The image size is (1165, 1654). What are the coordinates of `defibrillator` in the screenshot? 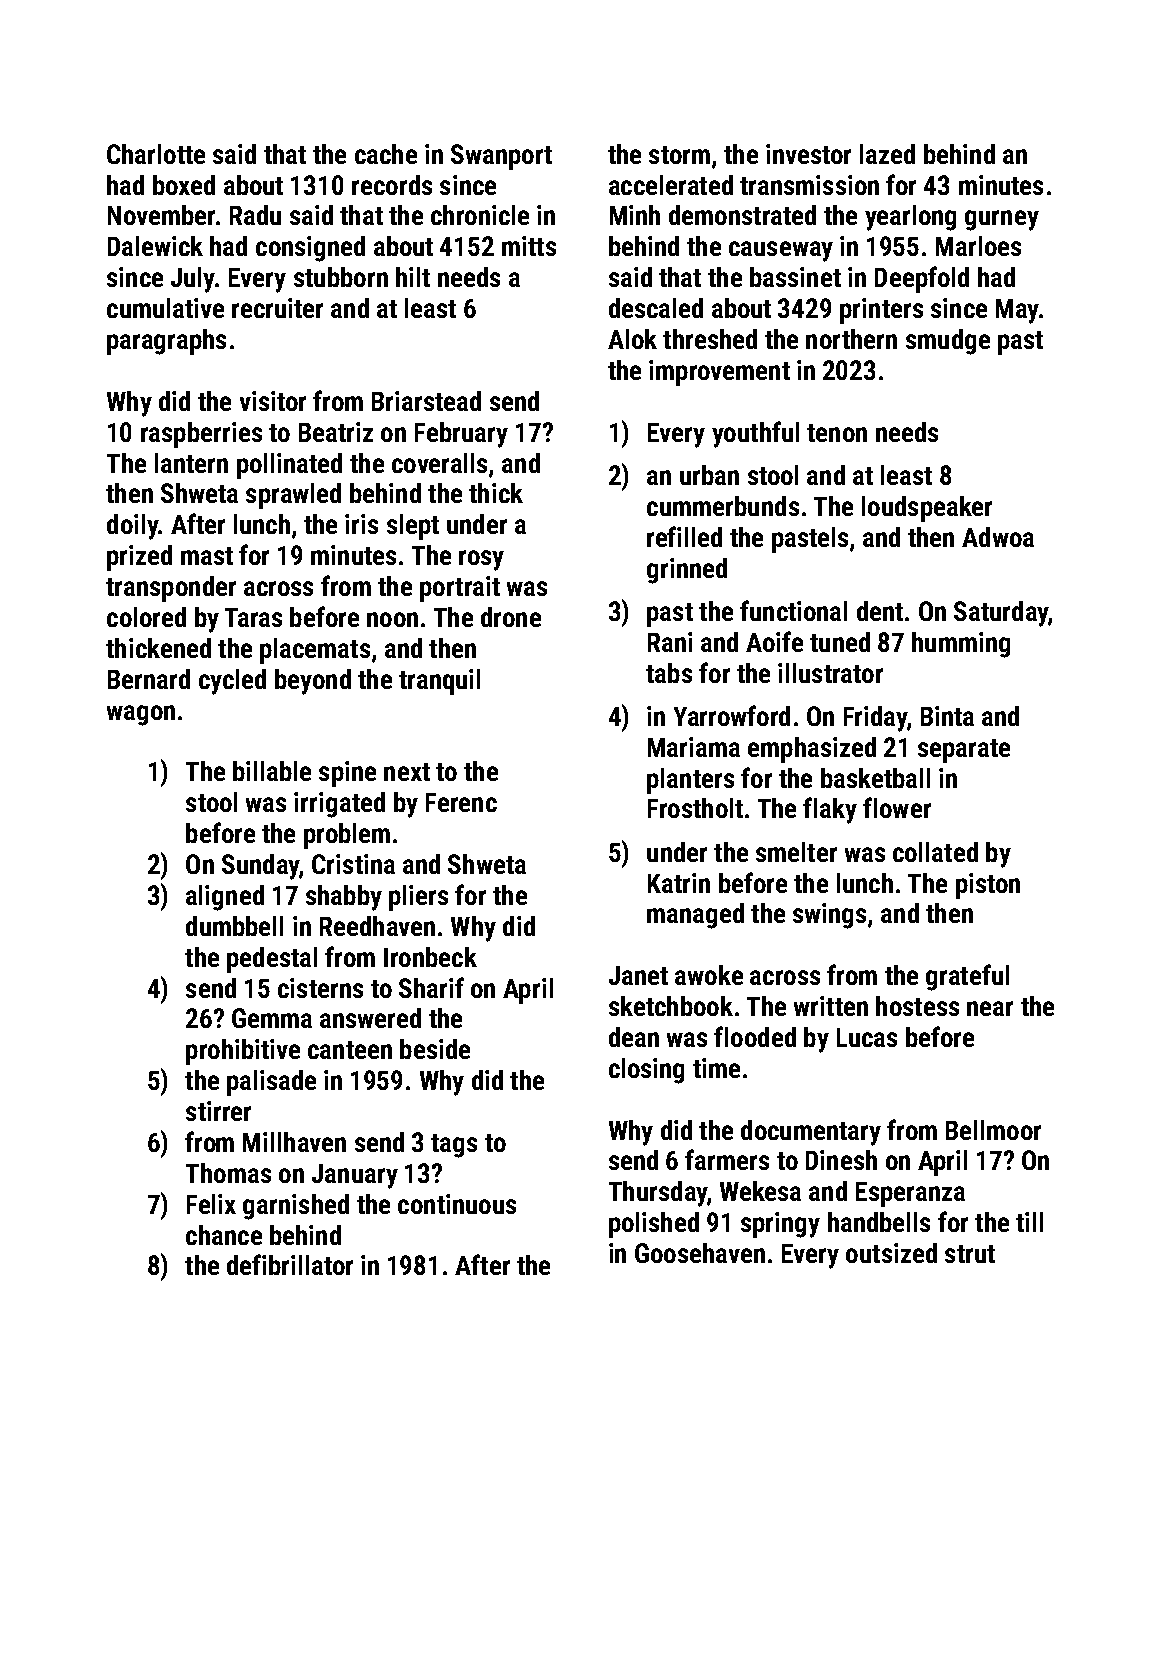 It's located at (290, 1264).
